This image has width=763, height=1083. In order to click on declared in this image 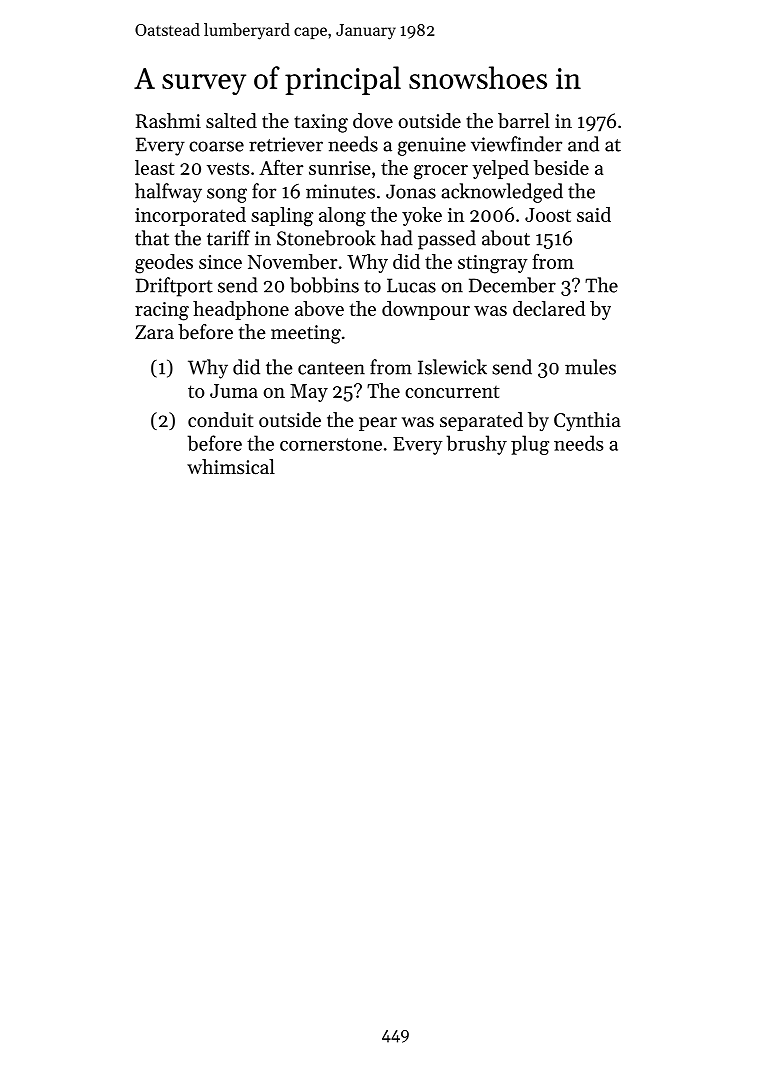, I will do `click(549, 308)`.
